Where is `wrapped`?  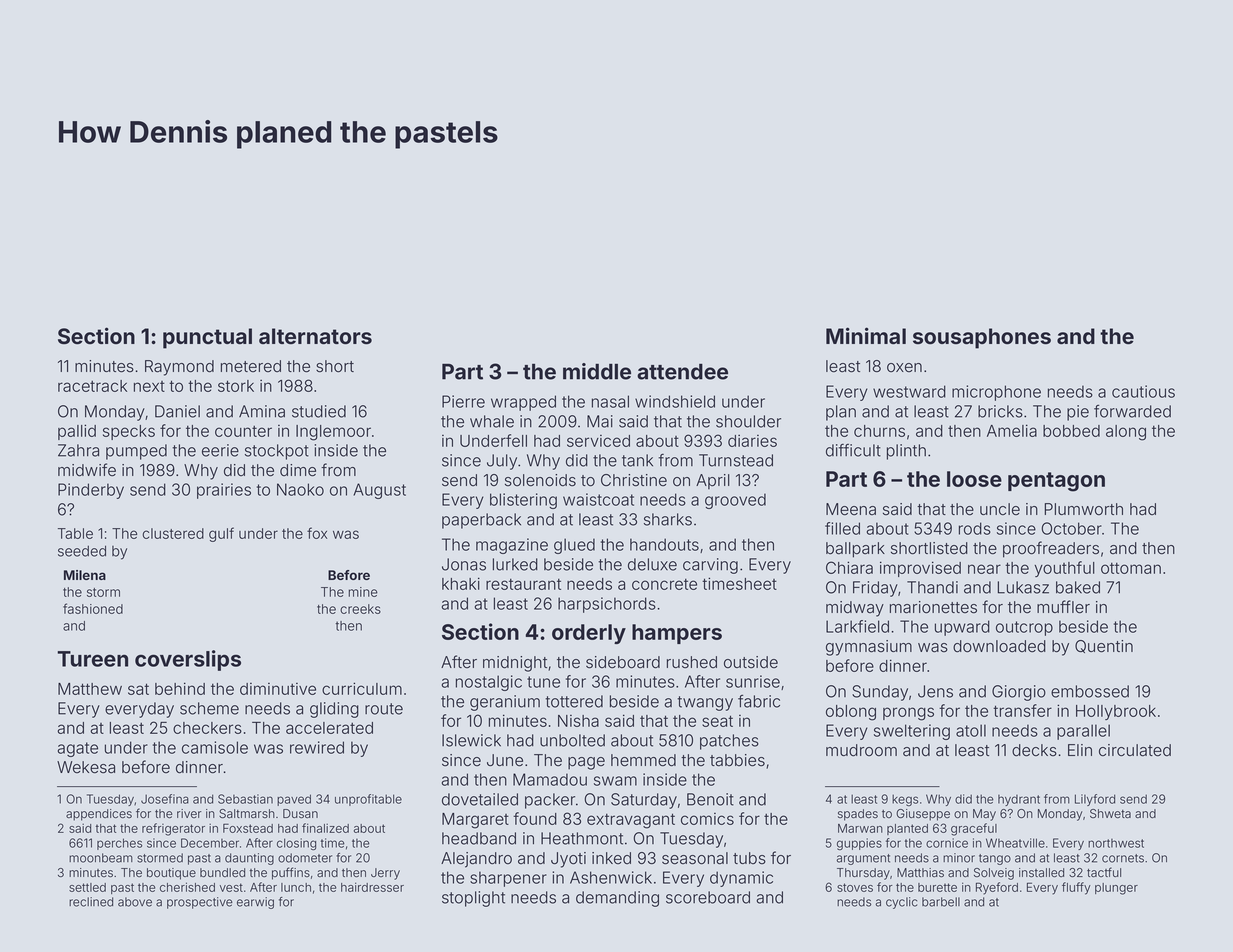 wrapped is located at coordinates (523, 403).
